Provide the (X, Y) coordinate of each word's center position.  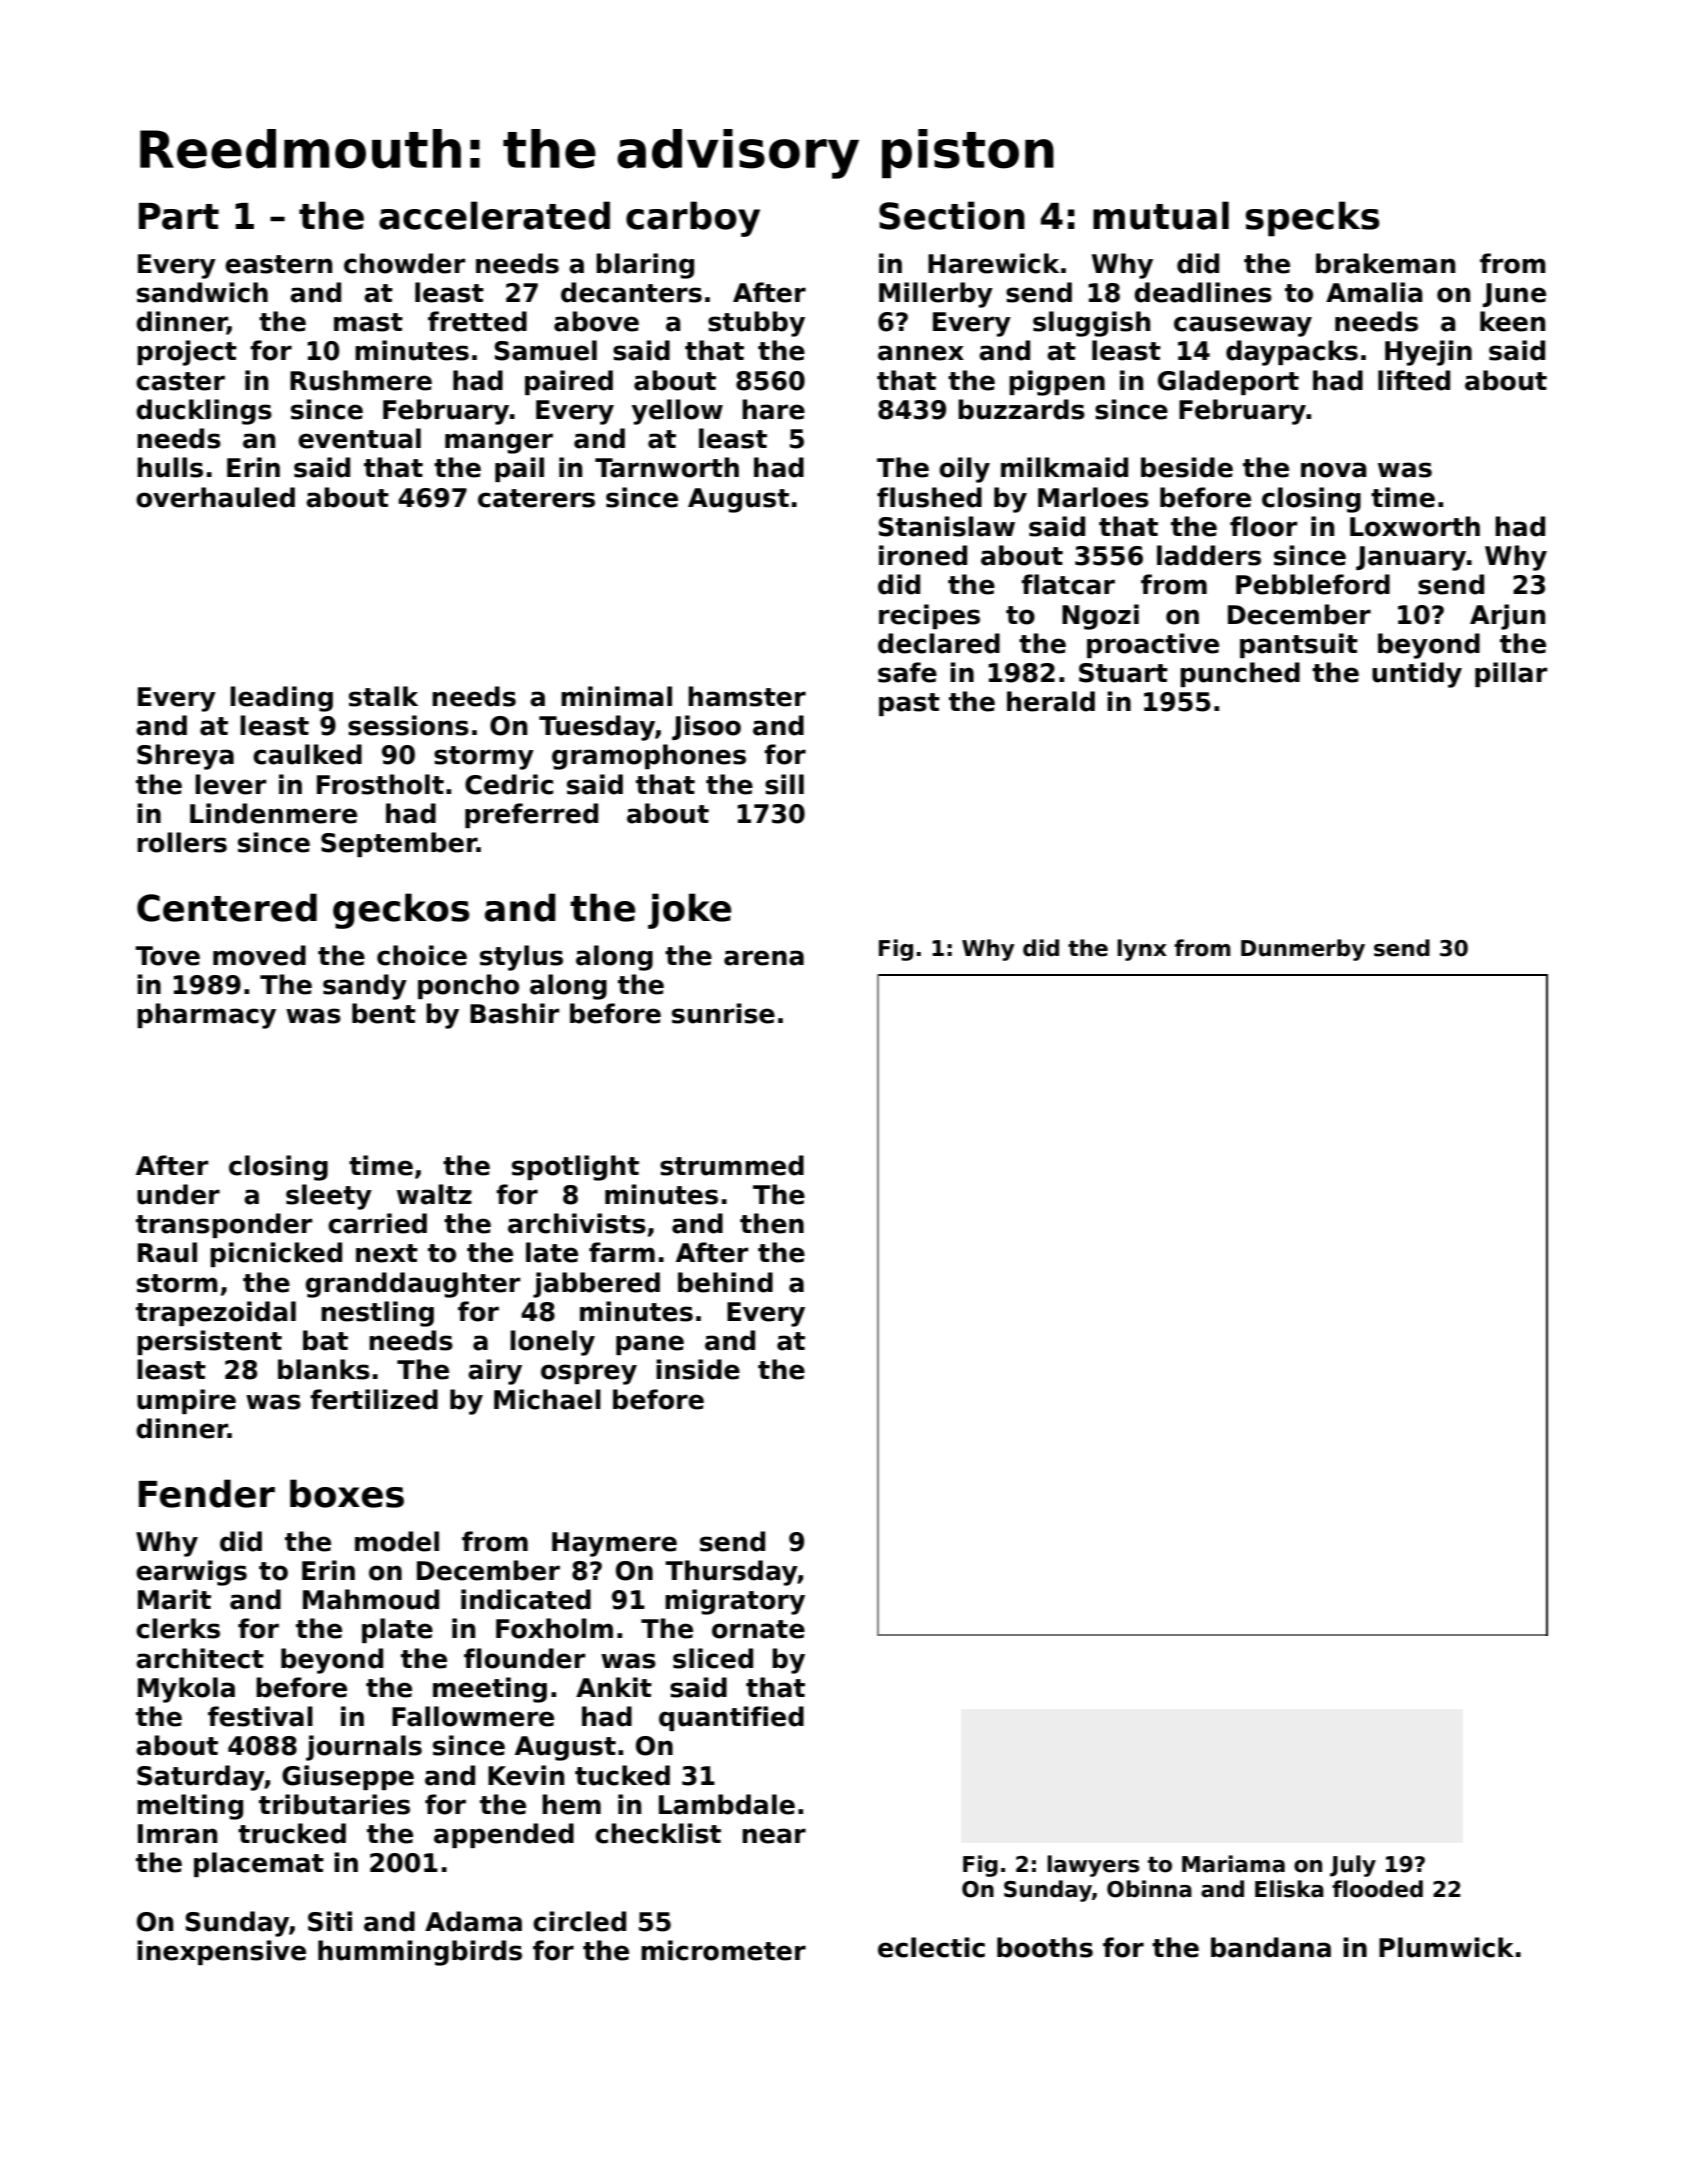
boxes (347, 1493)
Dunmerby (1303, 950)
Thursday (731, 1573)
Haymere (614, 1544)
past (909, 704)
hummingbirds (420, 1953)
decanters (631, 292)
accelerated (494, 215)
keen (1512, 321)
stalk (383, 696)
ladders (1209, 555)
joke (689, 911)
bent (384, 1013)
